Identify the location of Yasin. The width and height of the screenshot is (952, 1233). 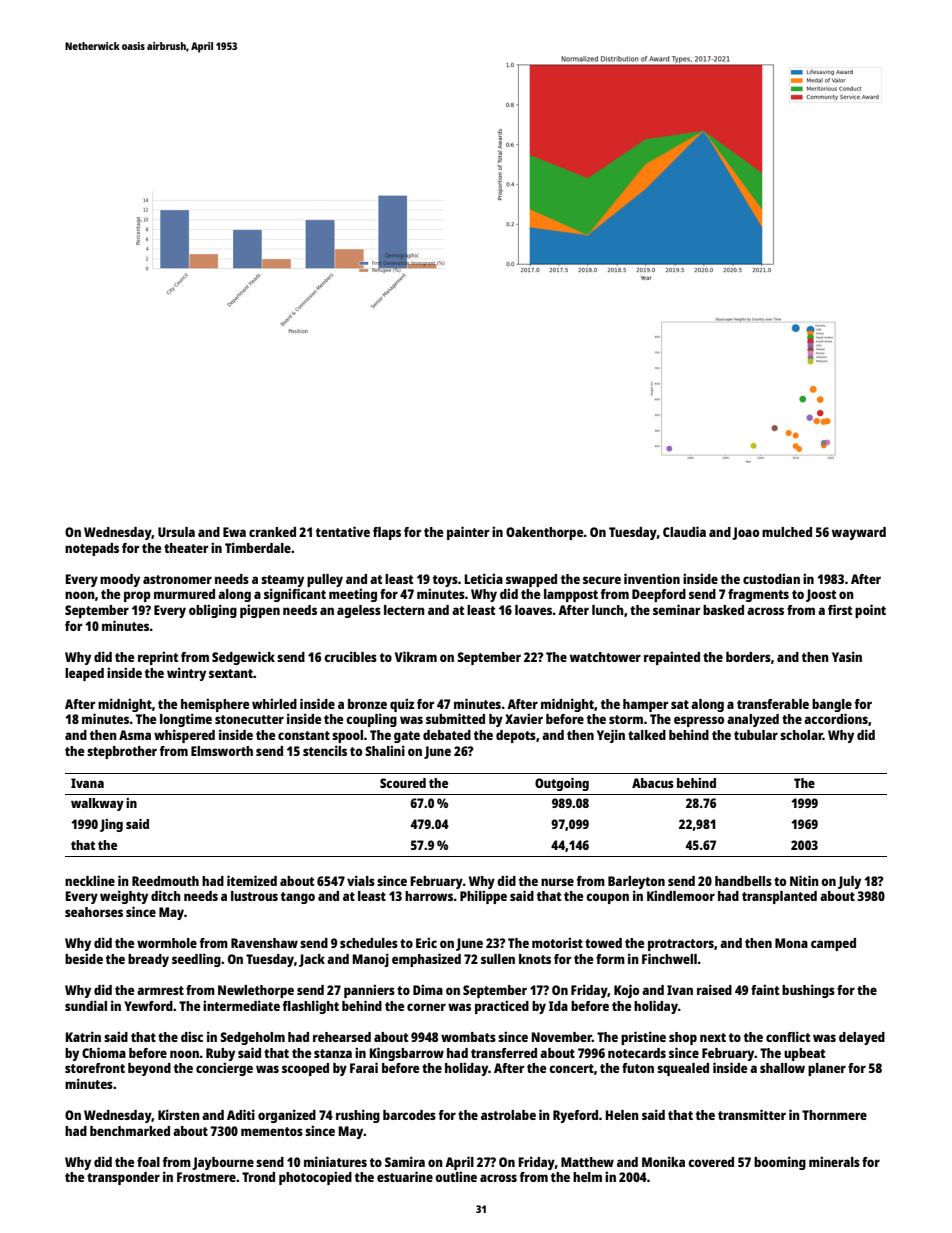
(847, 656).
